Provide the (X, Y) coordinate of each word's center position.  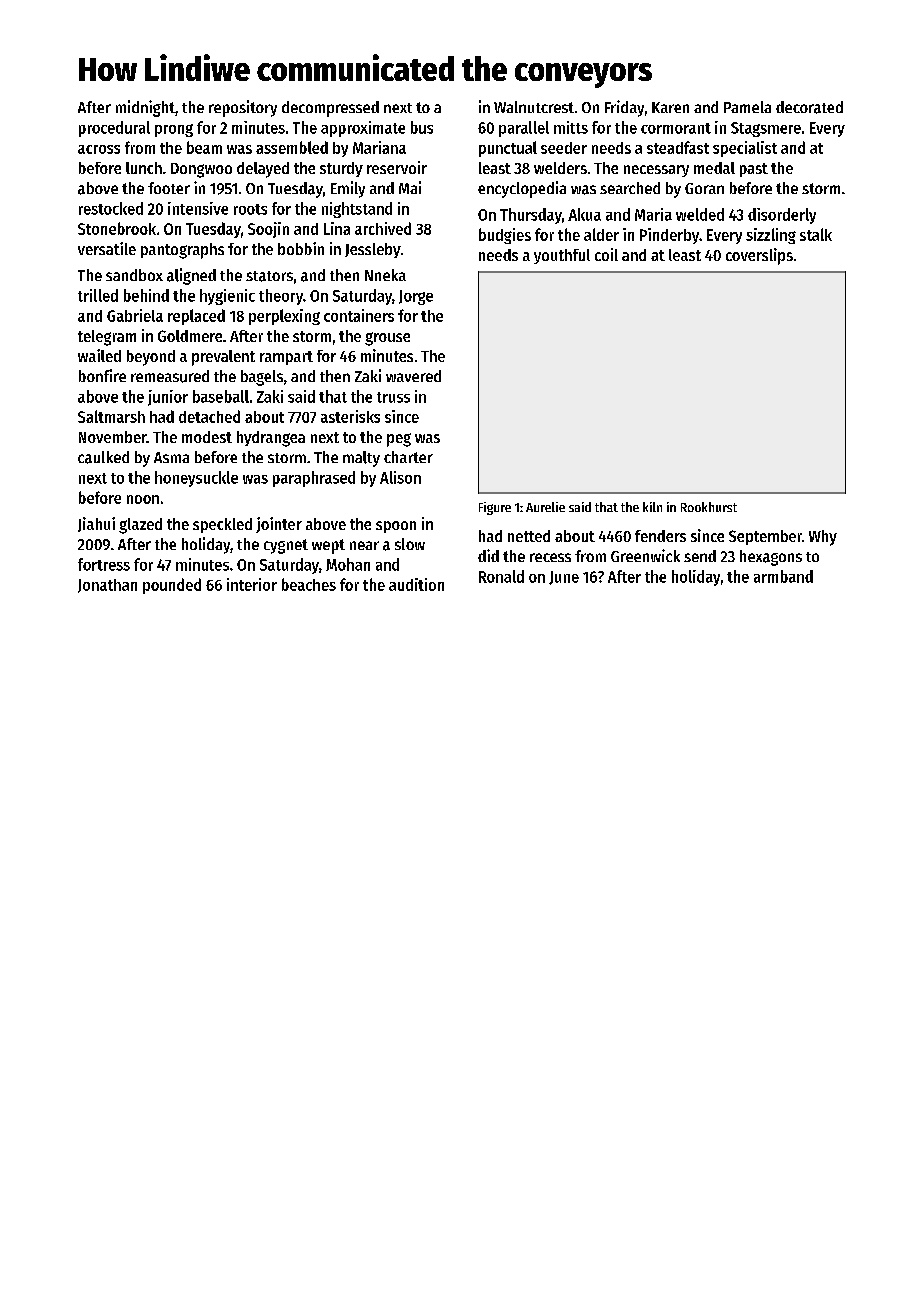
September (765, 537)
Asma (171, 457)
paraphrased (314, 479)
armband (783, 576)
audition (416, 584)
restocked (111, 208)
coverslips (759, 256)
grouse (387, 339)
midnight (145, 108)
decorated (809, 107)
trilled (98, 295)
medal (714, 168)
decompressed (330, 109)
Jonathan (107, 586)
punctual (508, 149)
